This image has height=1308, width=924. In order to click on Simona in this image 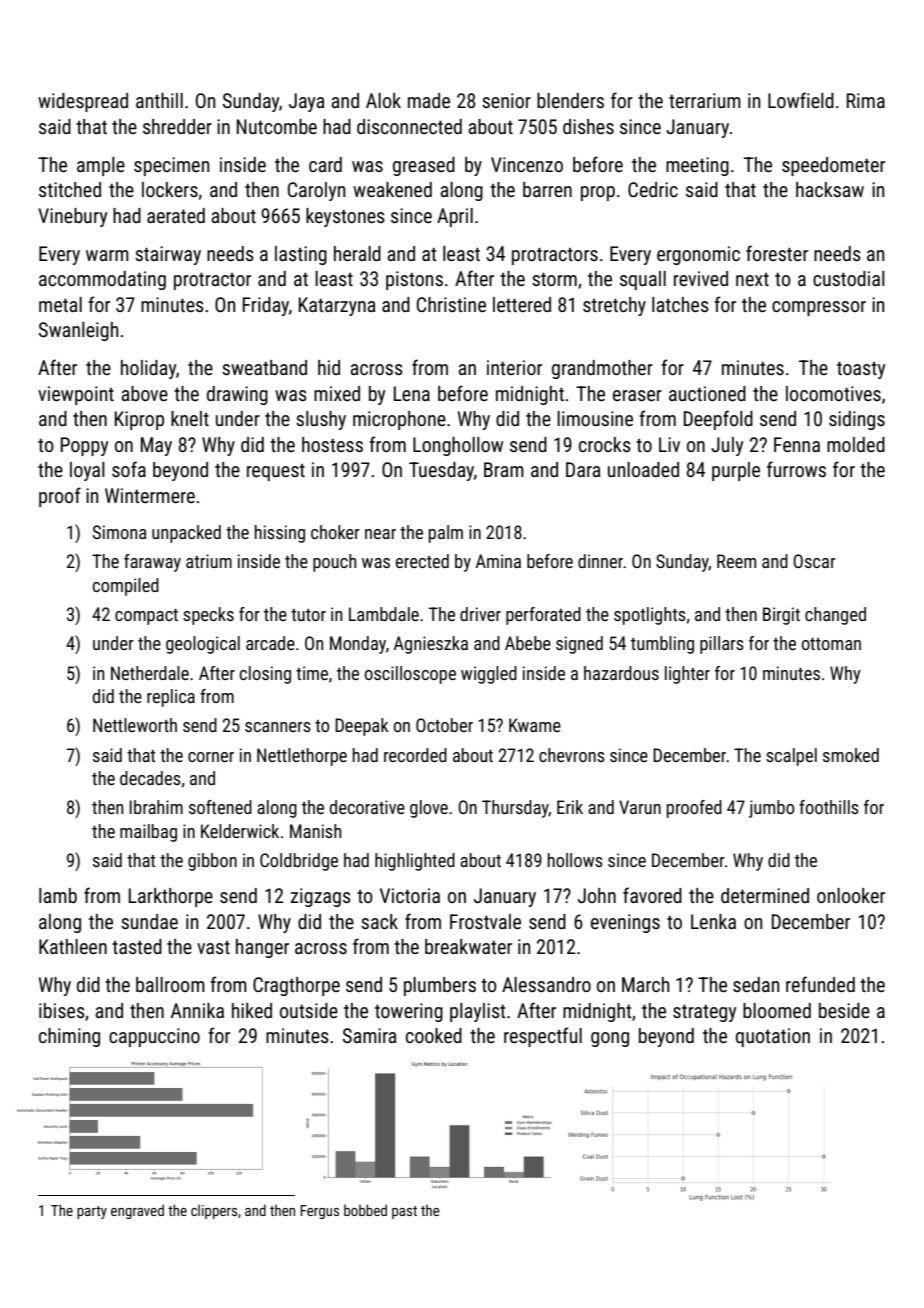, I will do `click(119, 532)`.
